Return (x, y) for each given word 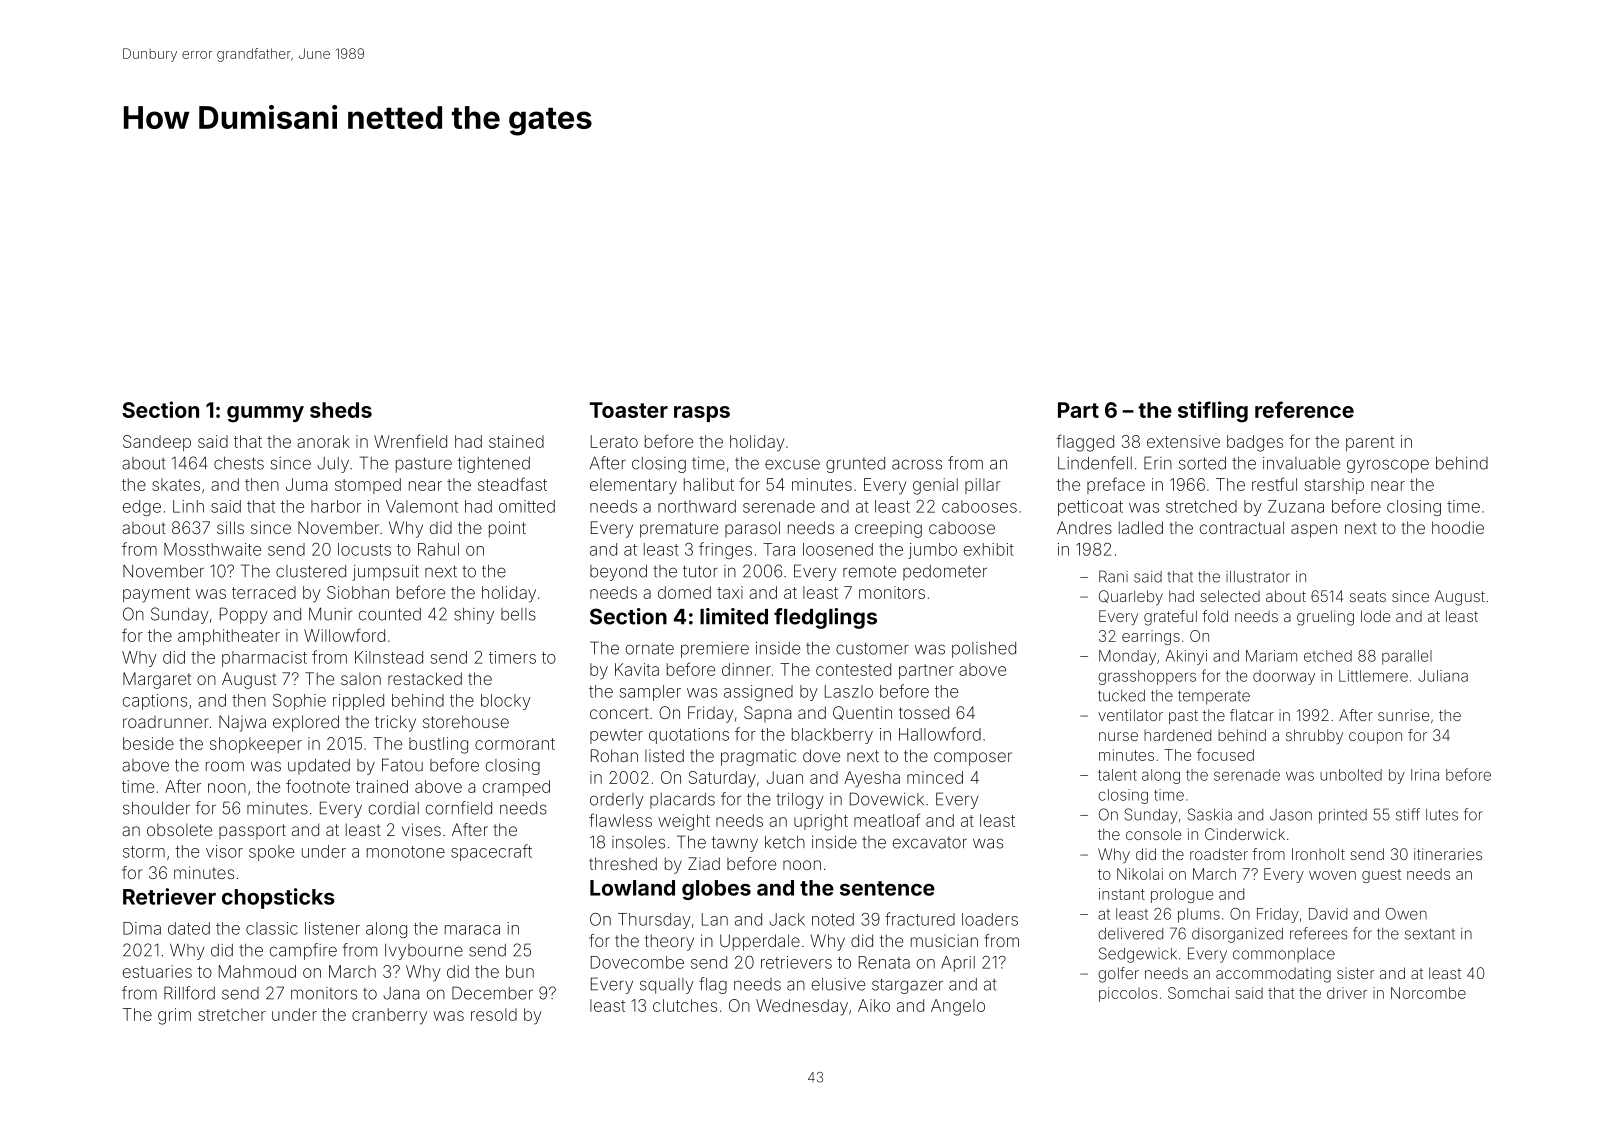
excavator (930, 843)
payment (156, 595)
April (958, 964)
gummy (265, 414)
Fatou (402, 765)
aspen (1314, 531)
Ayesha (872, 779)
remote (869, 571)
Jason (1291, 815)
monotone (406, 852)
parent (1370, 443)
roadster (1219, 854)
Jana (401, 993)
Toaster (629, 410)
